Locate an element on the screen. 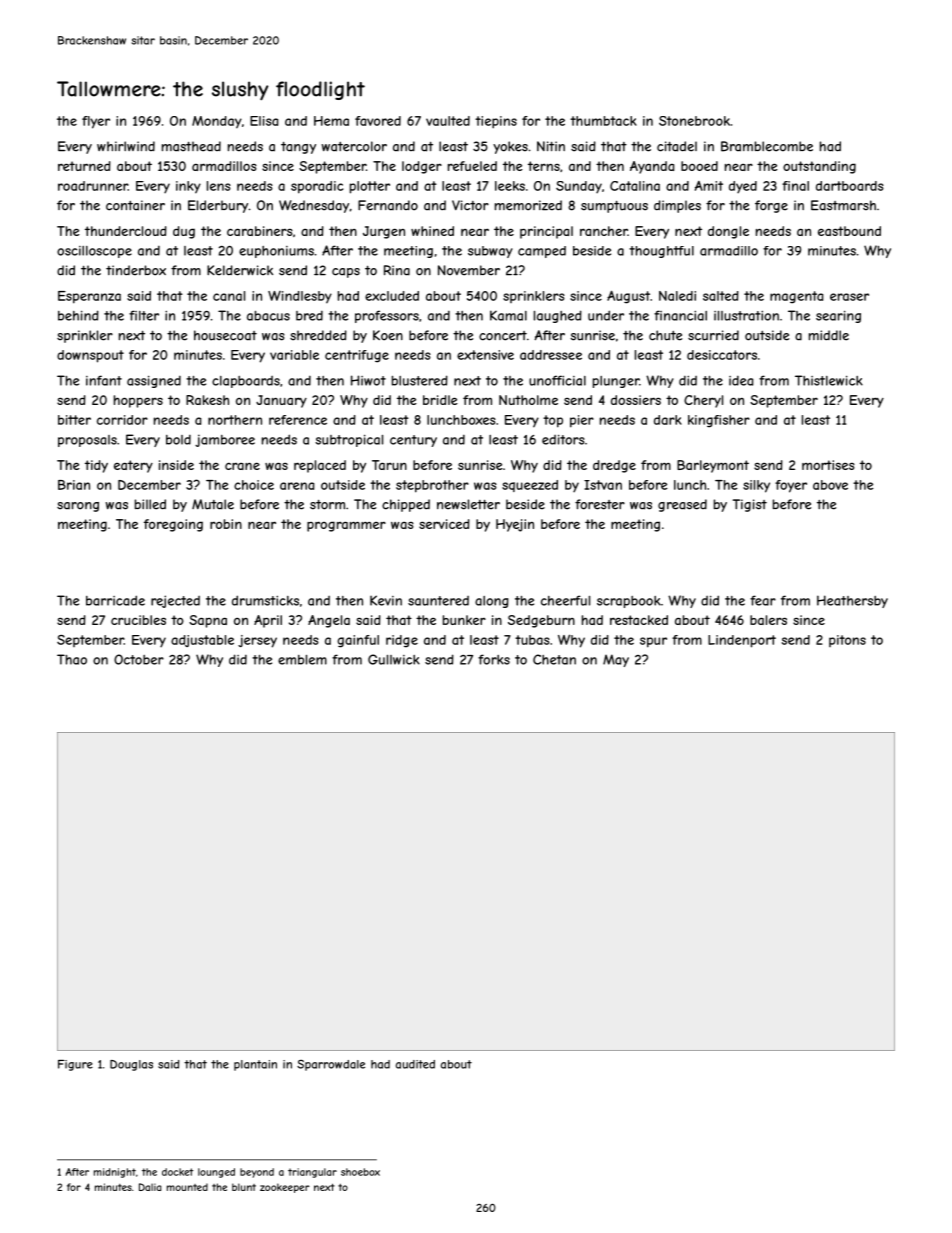  mounted is located at coordinates (187, 1187).
